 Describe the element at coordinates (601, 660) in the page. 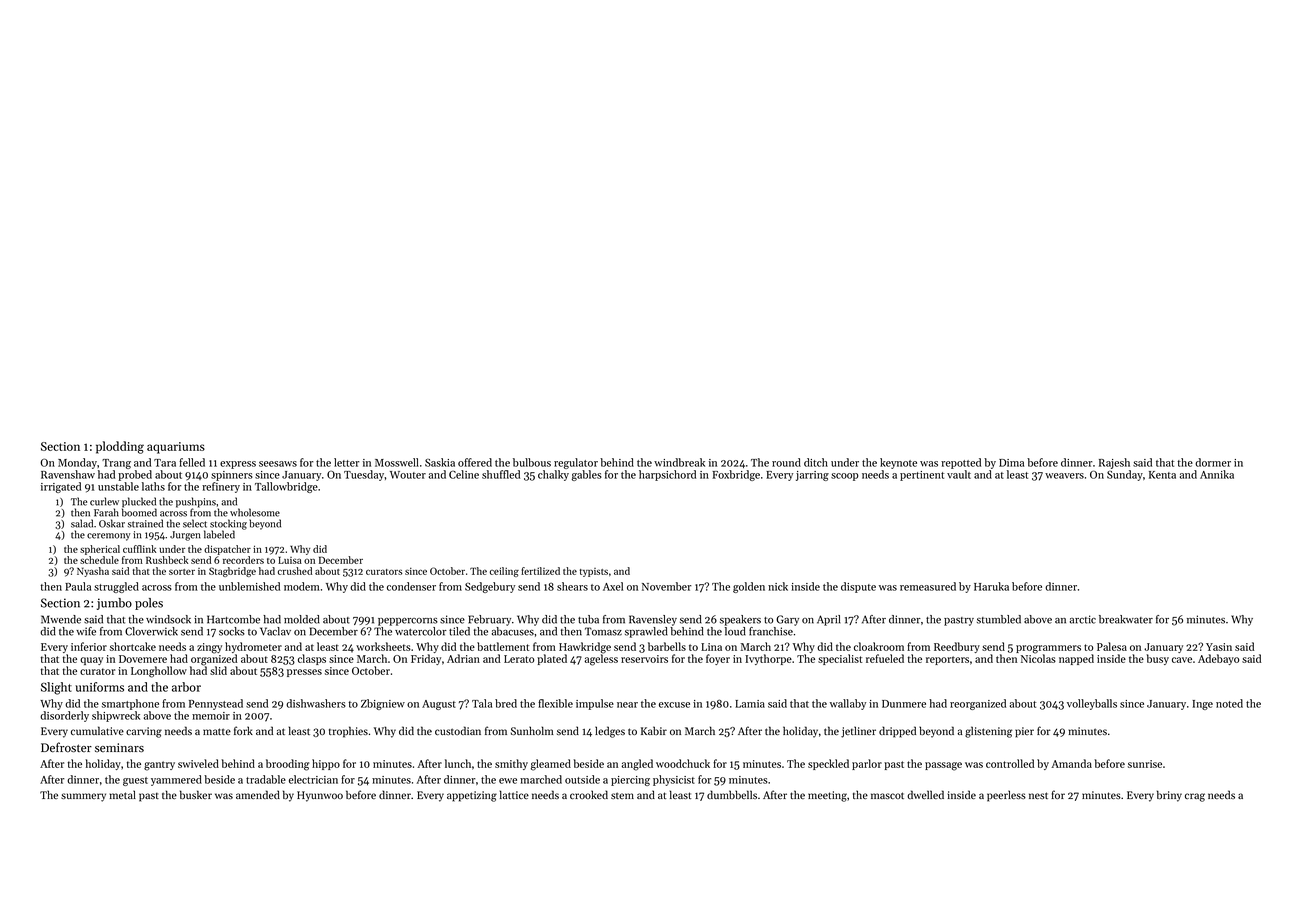

I see `ageless` at that location.
